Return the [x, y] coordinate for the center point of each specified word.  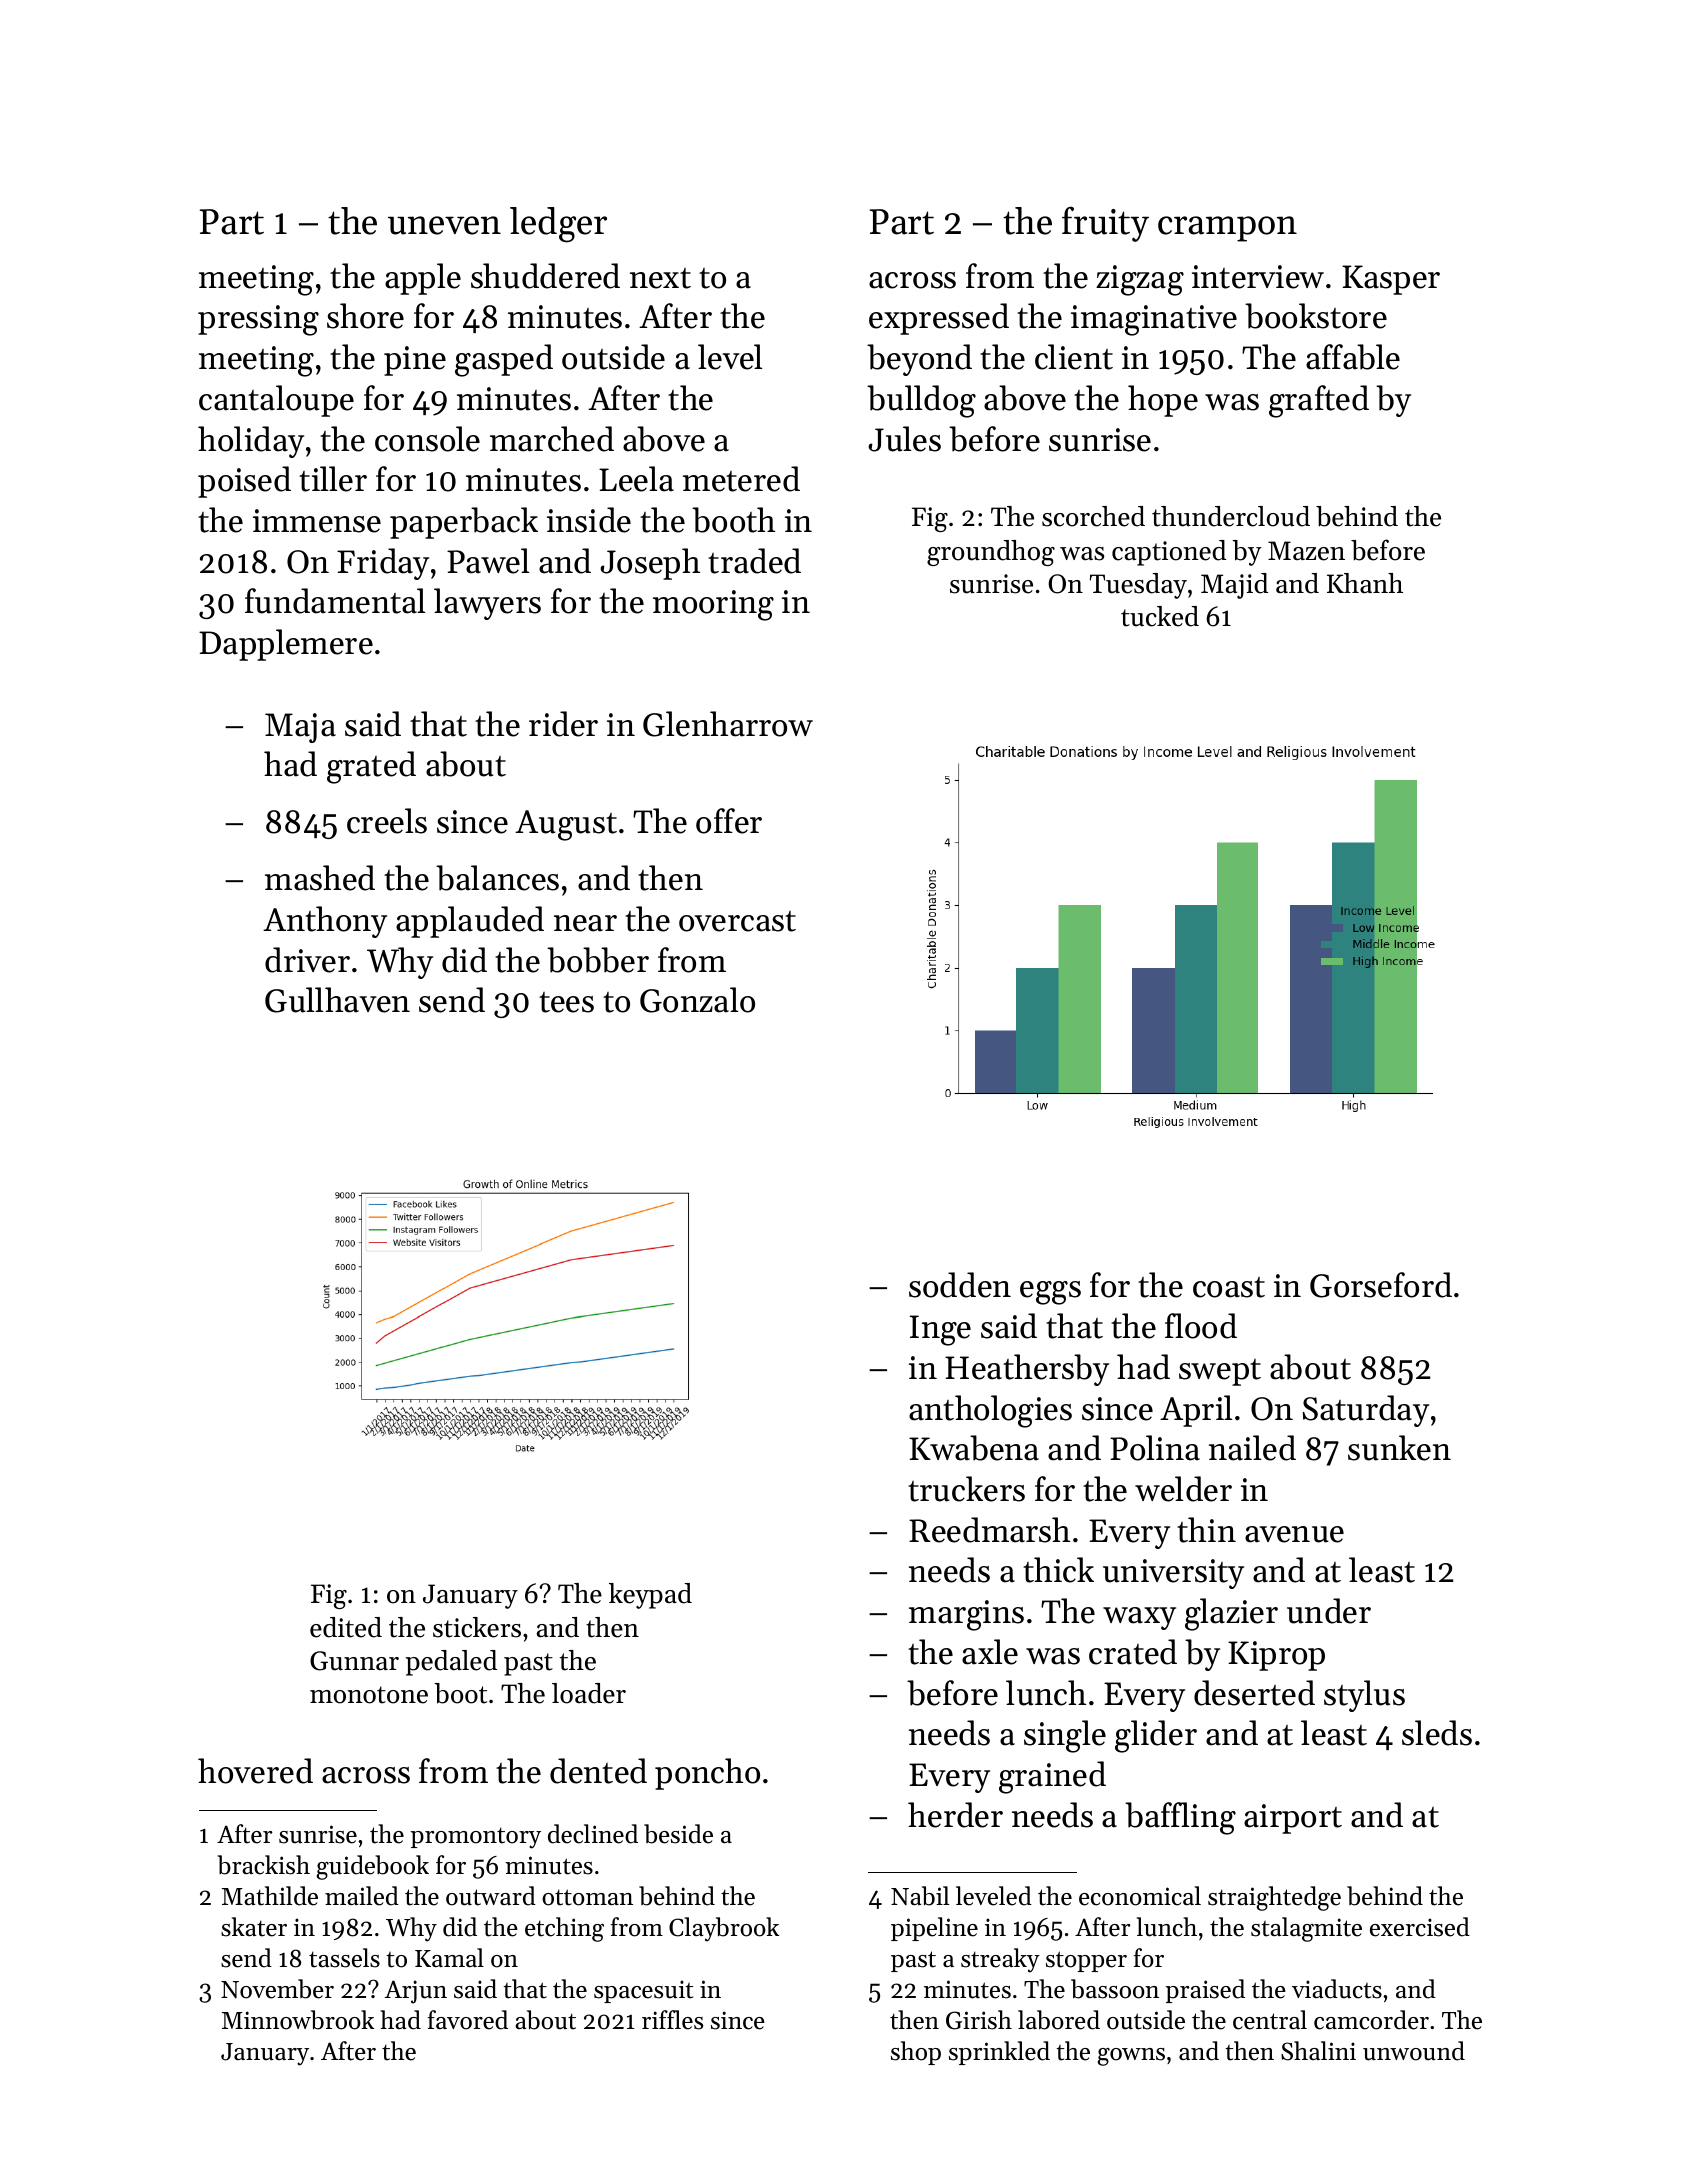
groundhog [991, 553]
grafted [1319, 401]
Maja [300, 728]
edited [346, 1627]
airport [1293, 1819]
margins [966, 1615]
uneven [444, 225]
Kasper [1391, 280]
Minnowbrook [298, 2020]
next [660, 278]
